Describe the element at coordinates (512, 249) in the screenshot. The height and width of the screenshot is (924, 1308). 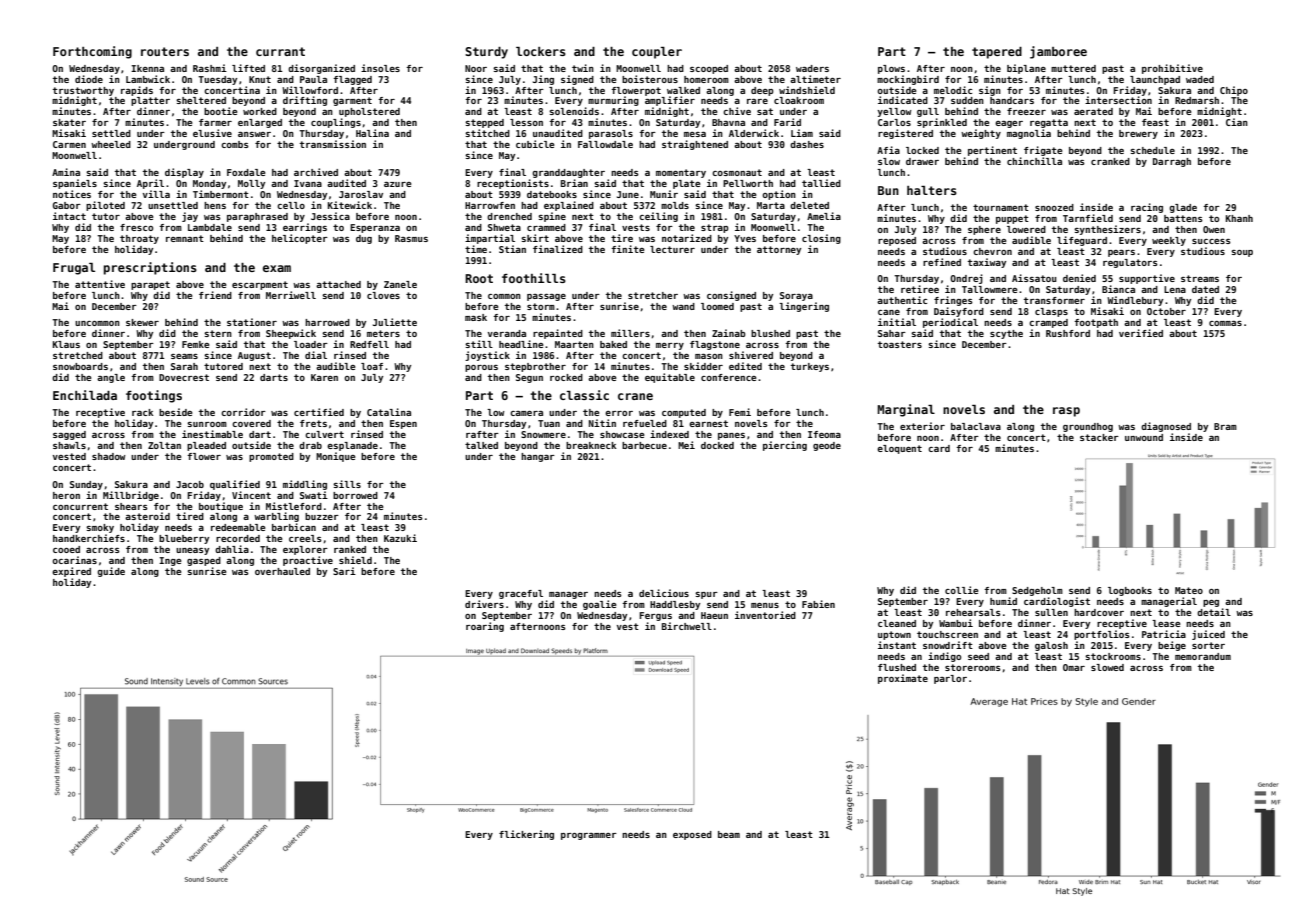
I see `Stian` at that location.
